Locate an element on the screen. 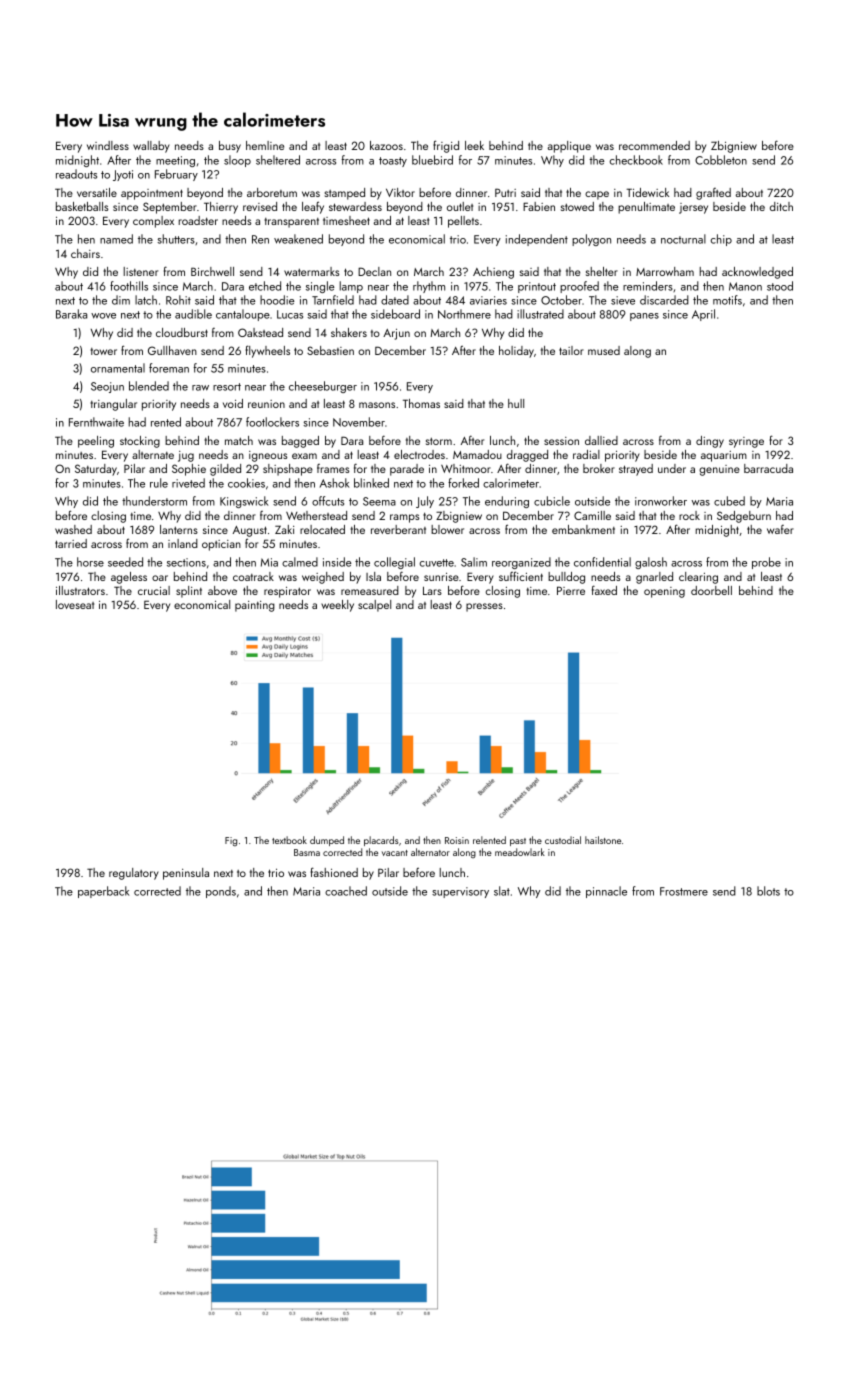  hull is located at coordinates (516, 403).
